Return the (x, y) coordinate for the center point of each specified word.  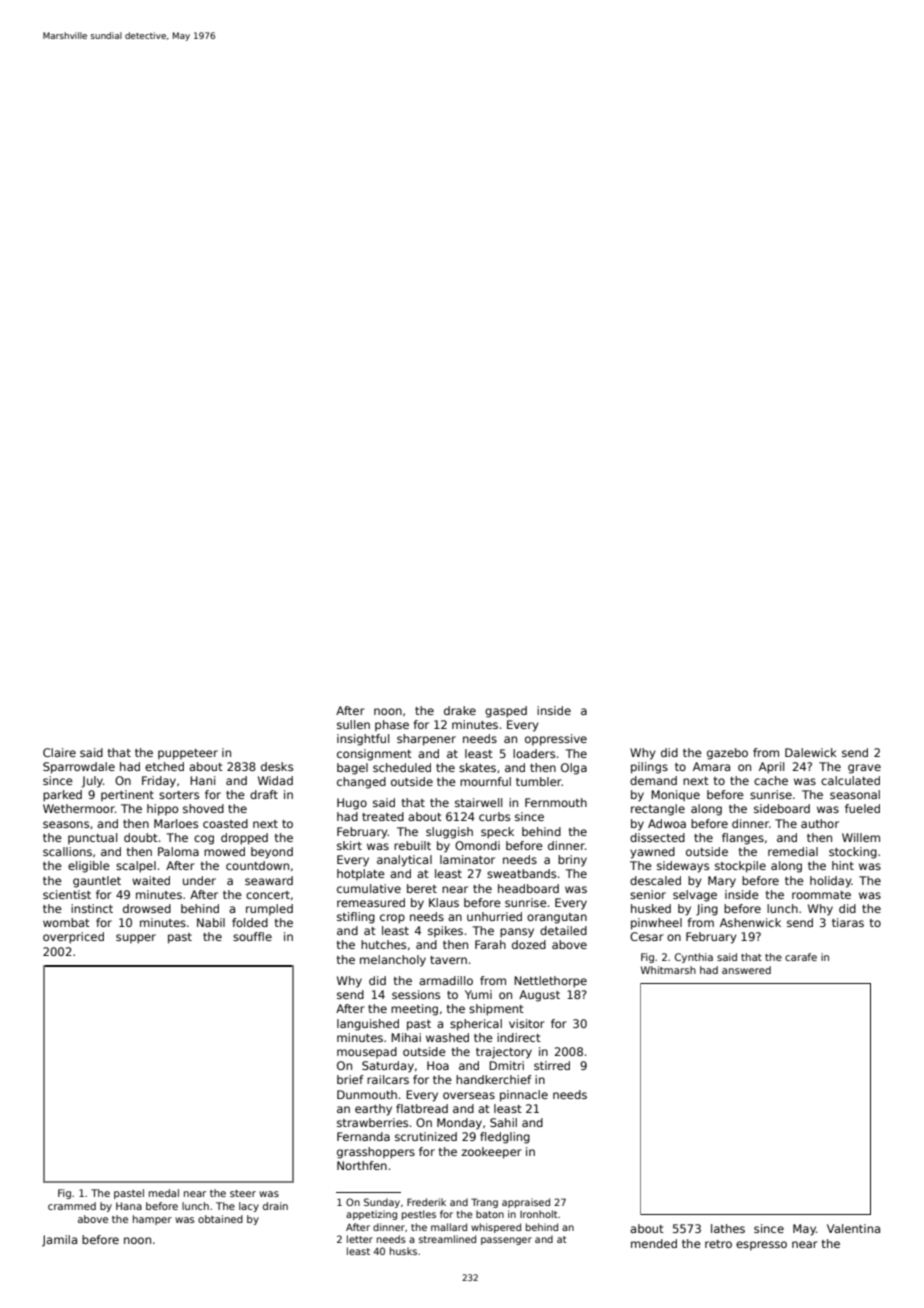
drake (460, 710)
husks (403, 1251)
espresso (761, 1245)
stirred (552, 1065)
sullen (353, 724)
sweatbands (521, 873)
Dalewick (811, 752)
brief (350, 1079)
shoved (203, 808)
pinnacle (524, 1096)
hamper (152, 1220)
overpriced (73, 938)
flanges (743, 839)
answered (746, 970)
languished (368, 1025)
